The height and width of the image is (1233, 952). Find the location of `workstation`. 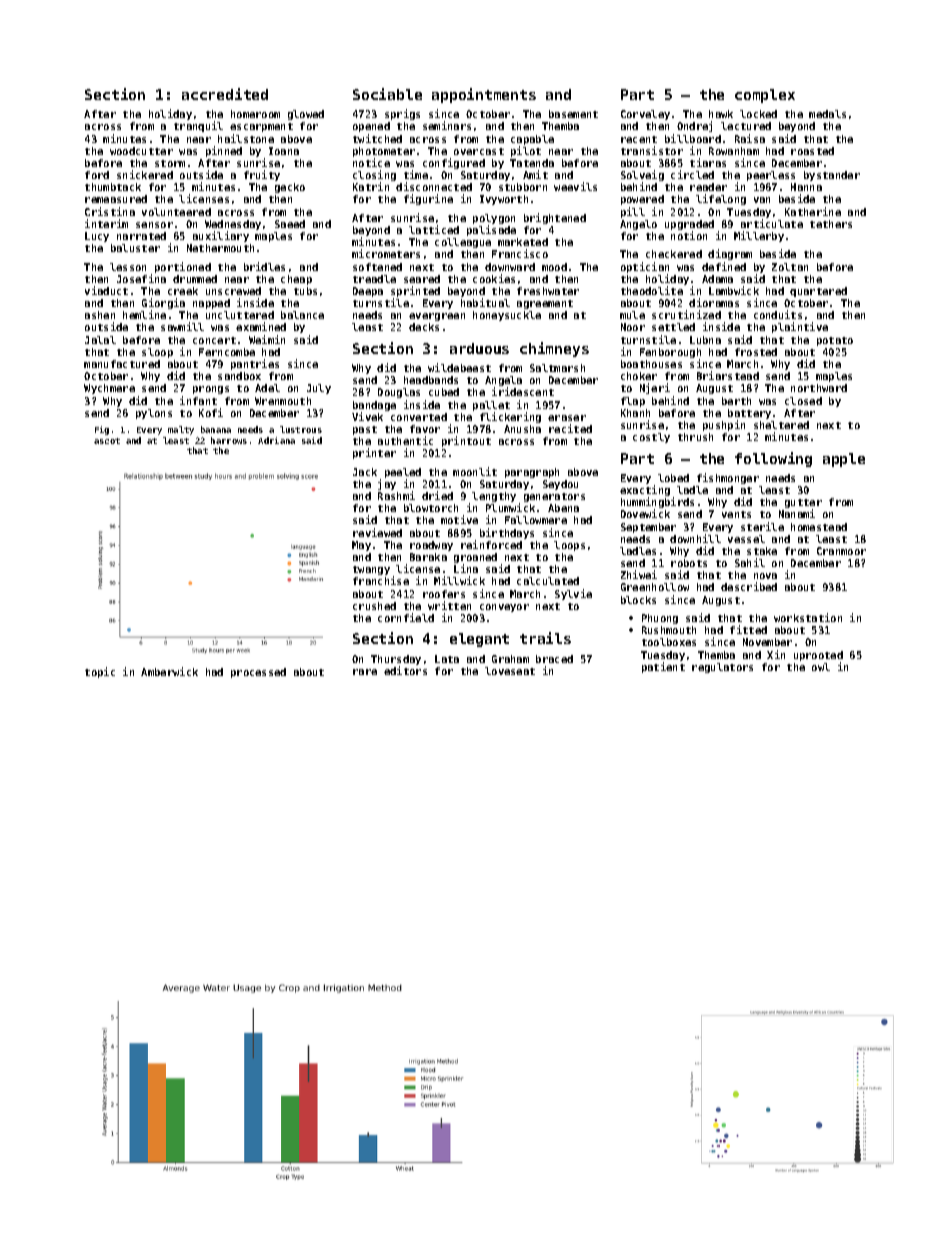

workstation is located at coordinates (808, 617).
